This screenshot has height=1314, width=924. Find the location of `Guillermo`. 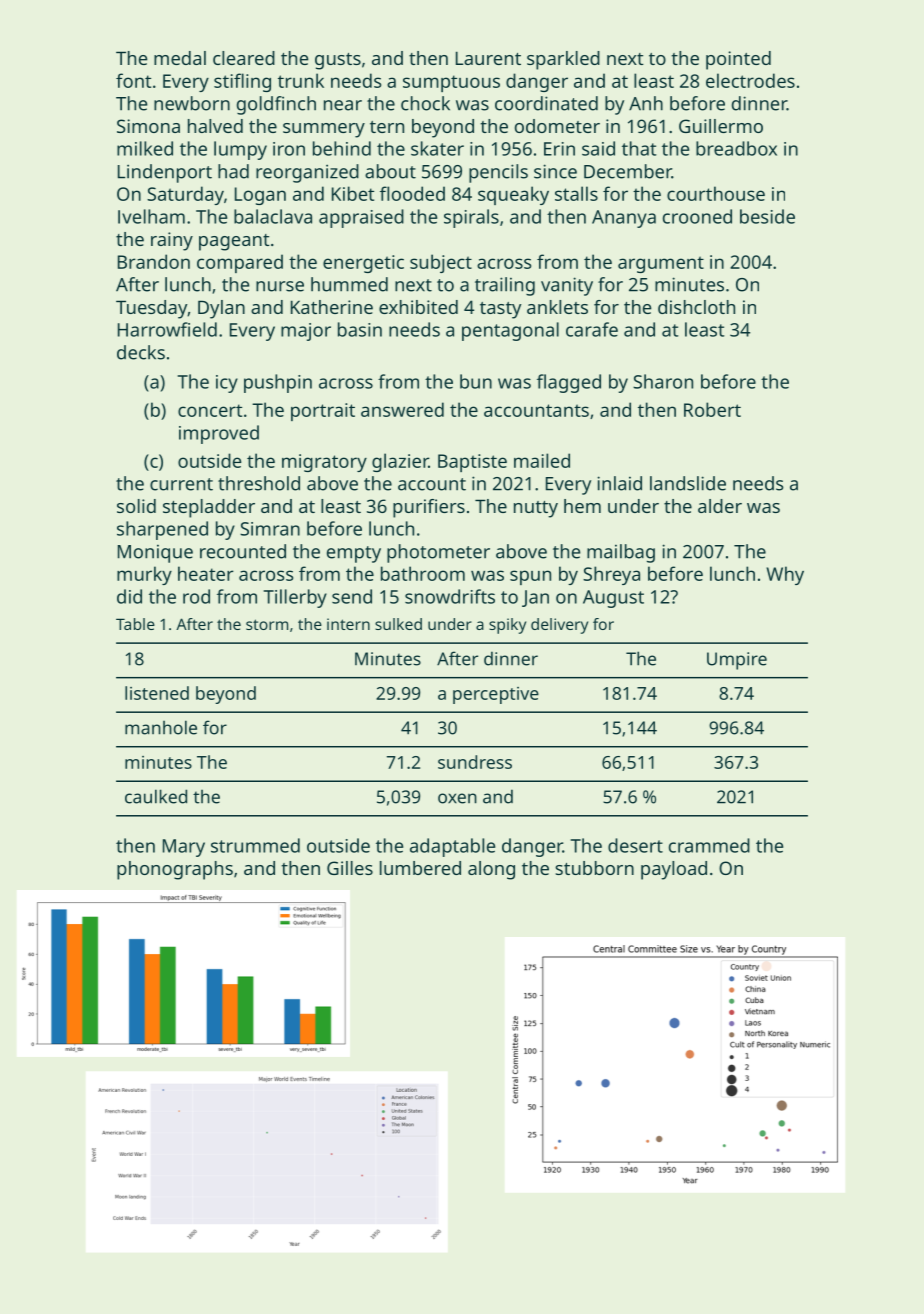

Guillermo is located at coordinates (721, 126).
